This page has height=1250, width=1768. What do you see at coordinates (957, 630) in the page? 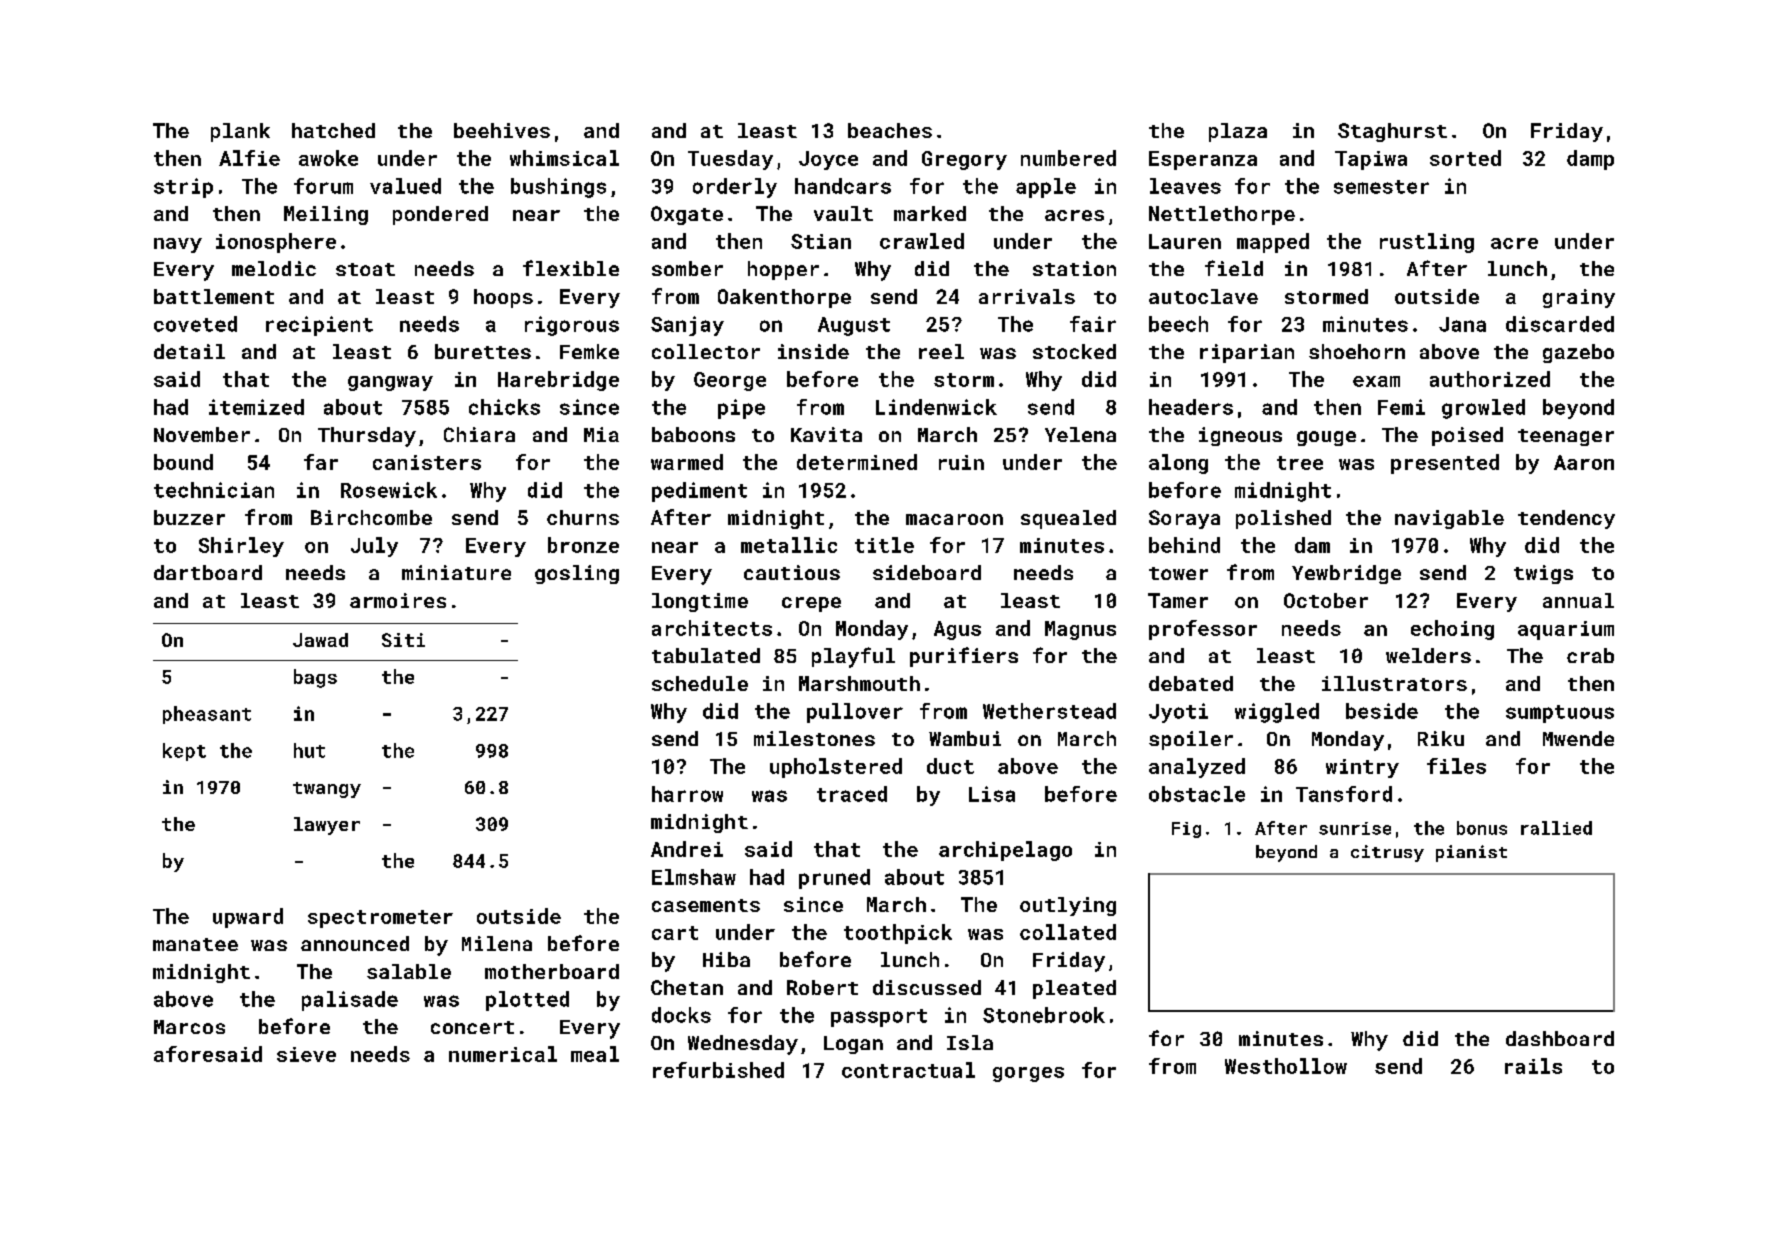
I see `Agus` at bounding box center [957, 630].
